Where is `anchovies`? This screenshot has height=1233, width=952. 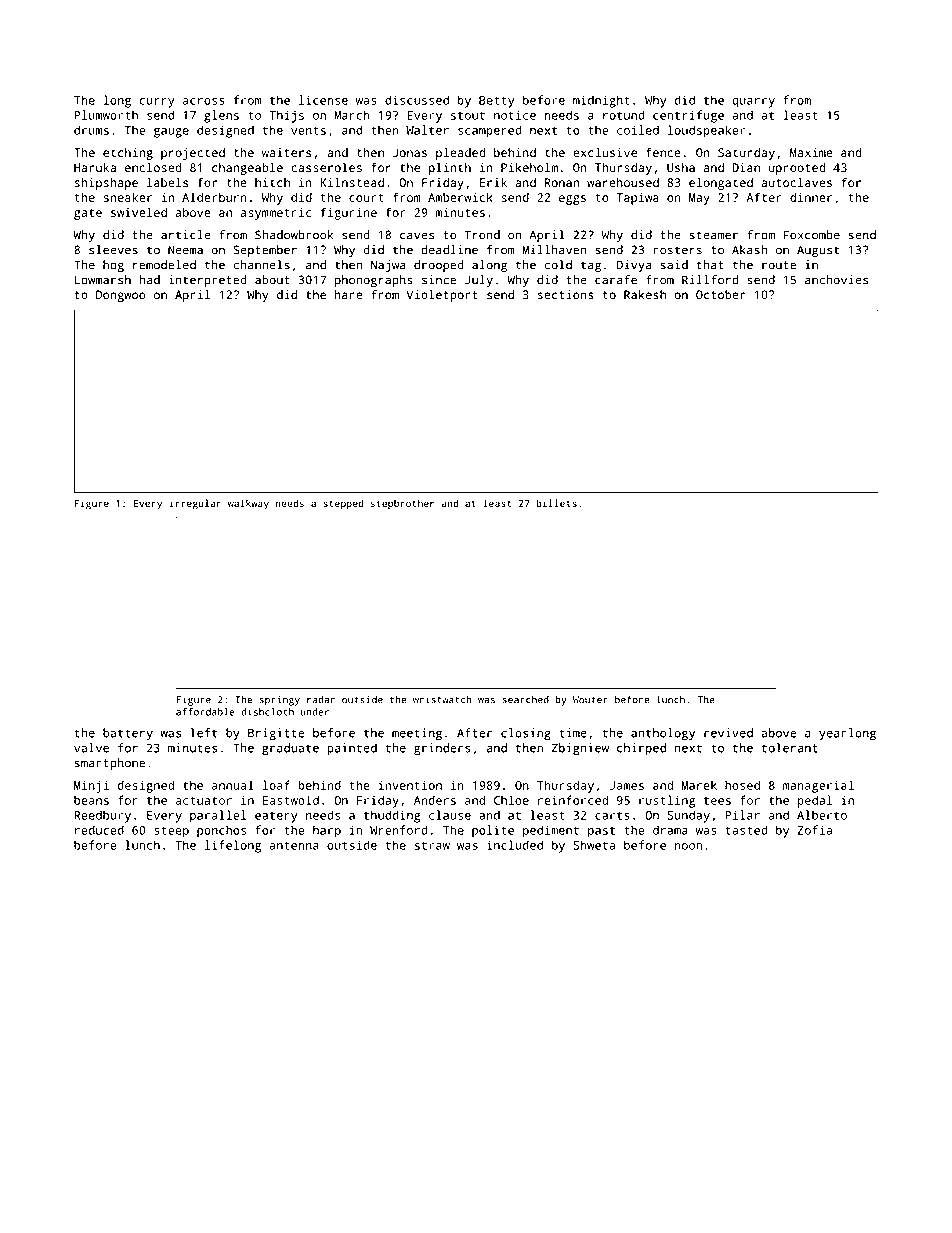 anchovies is located at coordinates (836, 280).
